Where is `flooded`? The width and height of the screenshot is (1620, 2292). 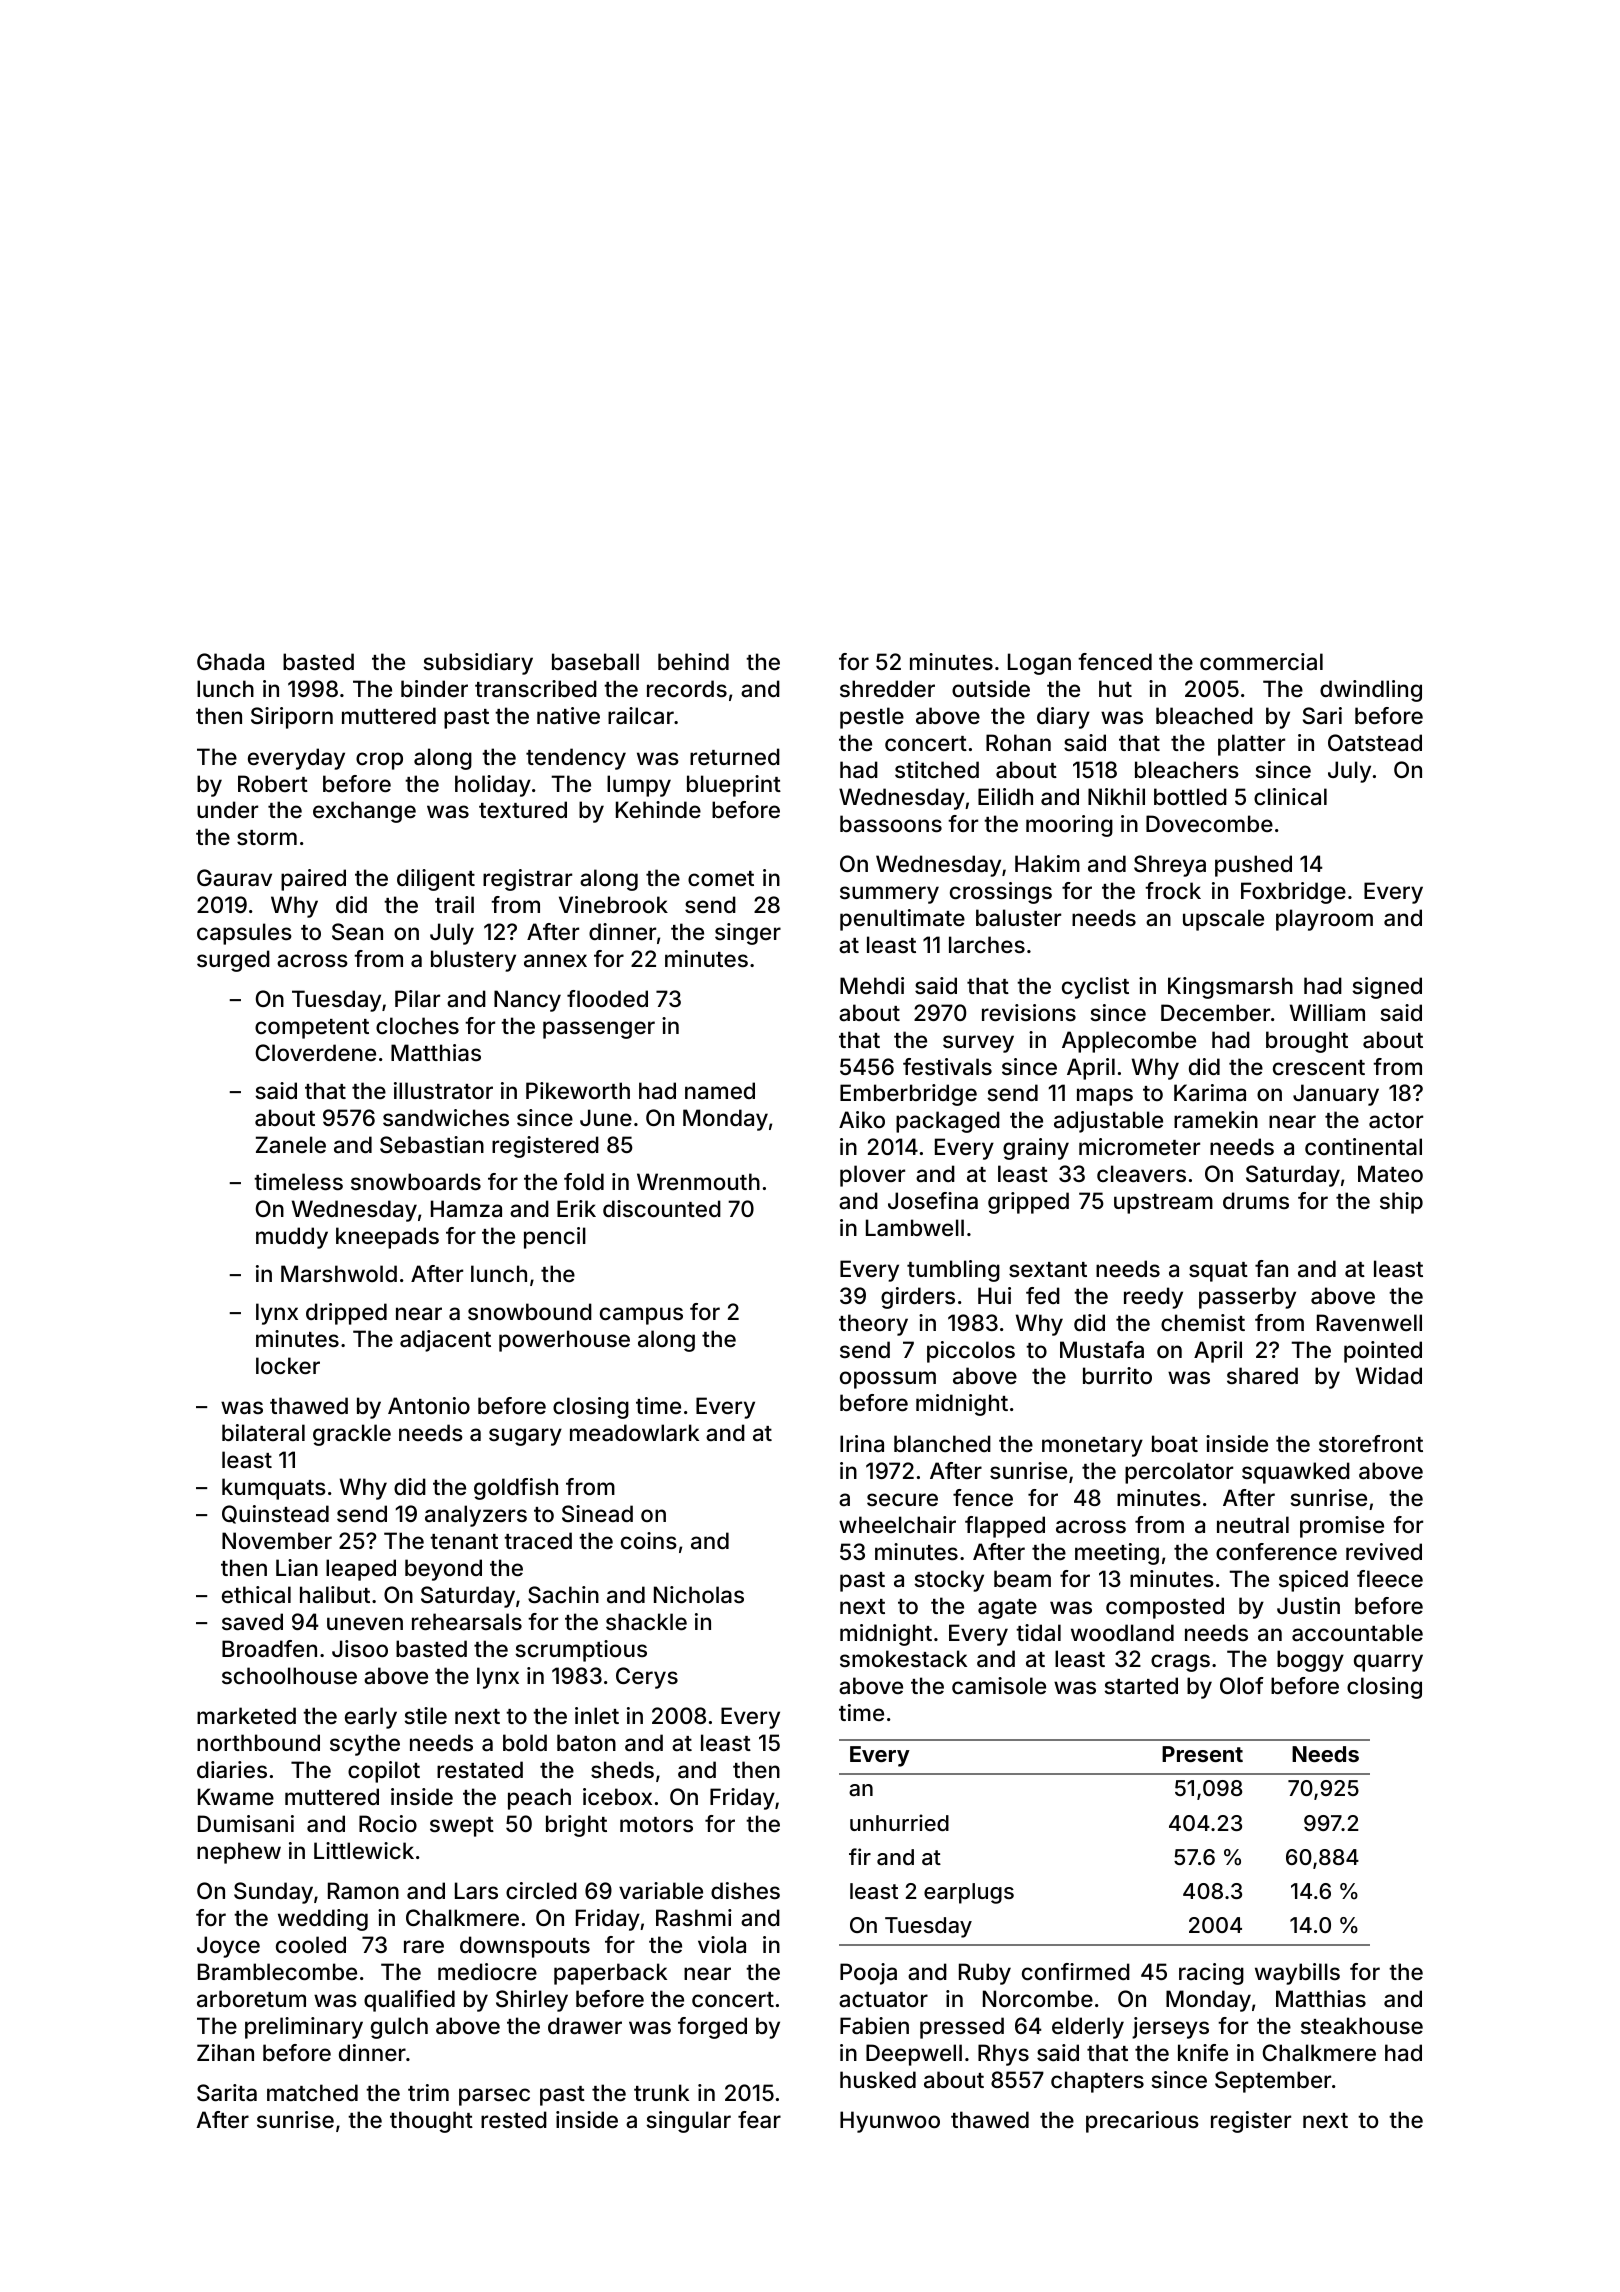
flooded is located at coordinates (607, 998).
